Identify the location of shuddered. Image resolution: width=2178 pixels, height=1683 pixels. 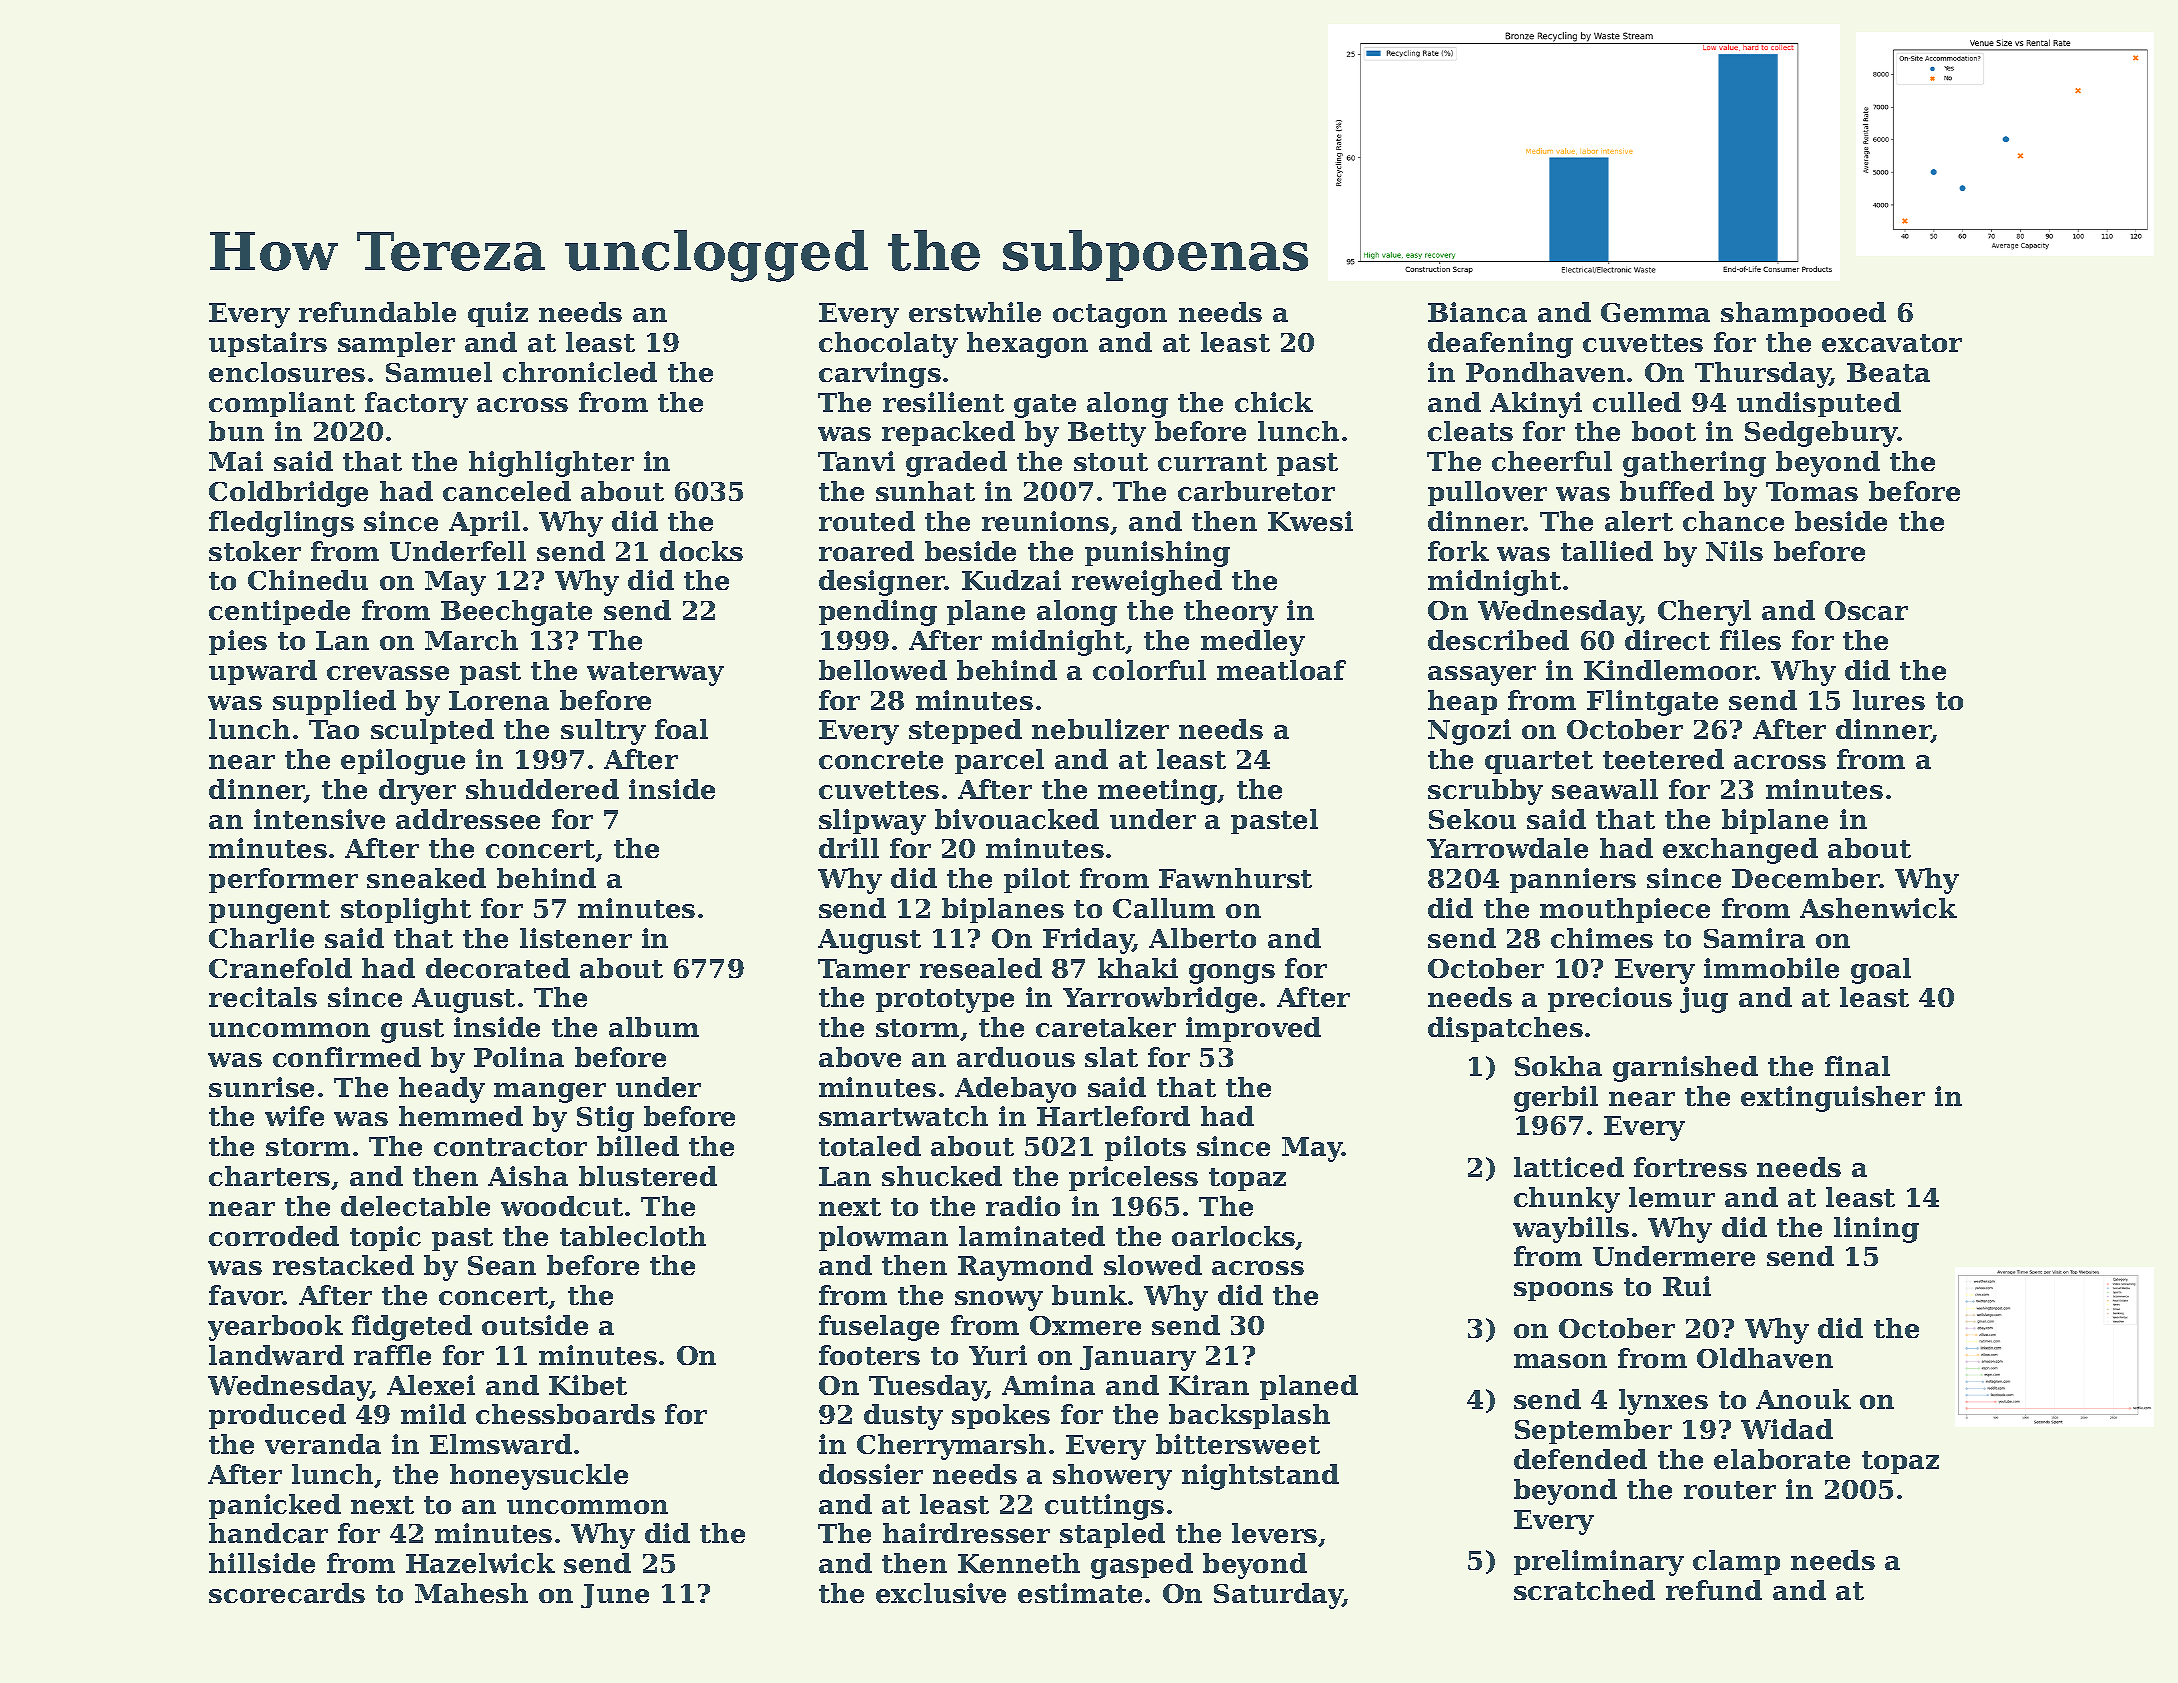
(542, 789).
